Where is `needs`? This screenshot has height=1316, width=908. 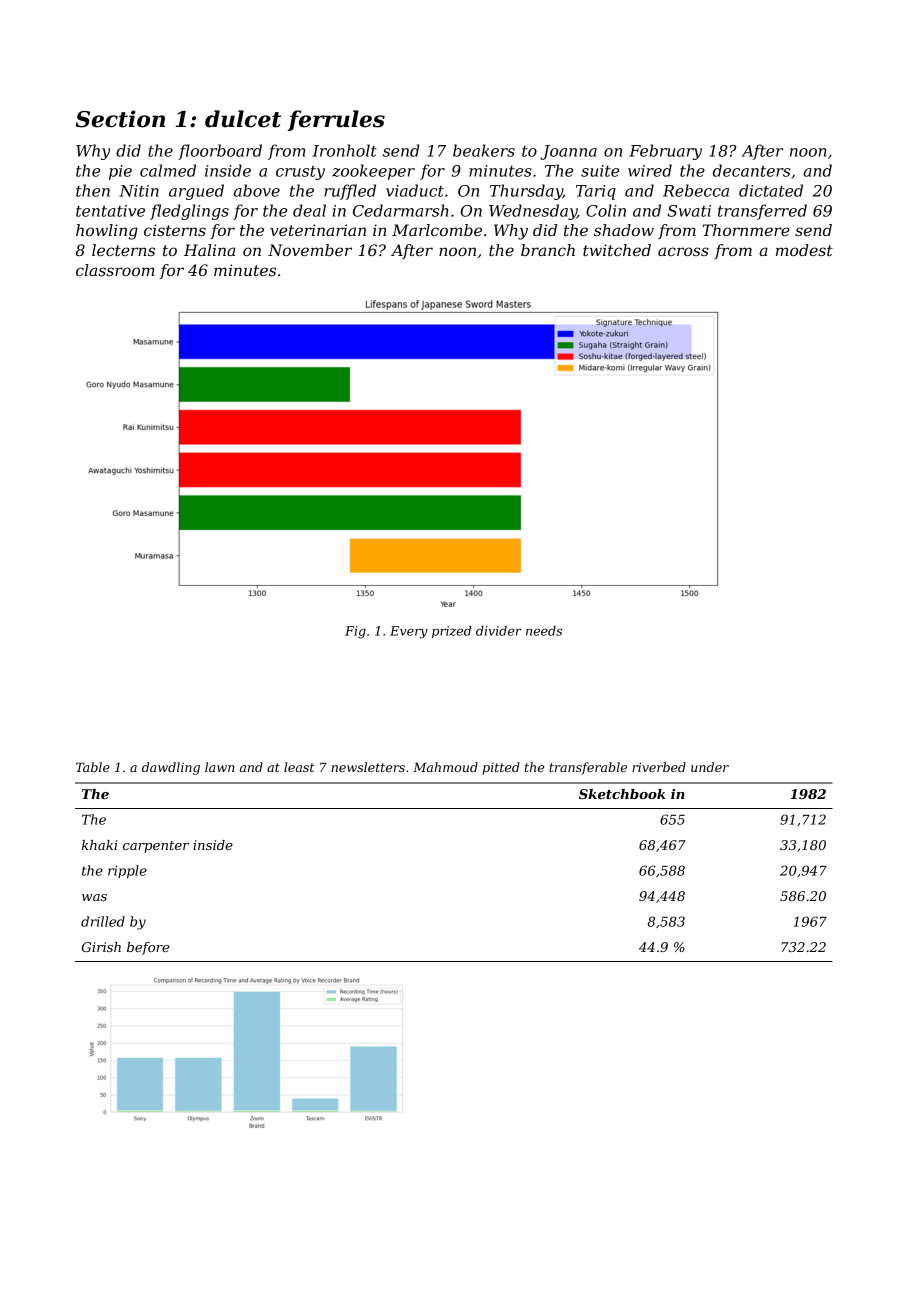
needs is located at coordinates (544, 631).
